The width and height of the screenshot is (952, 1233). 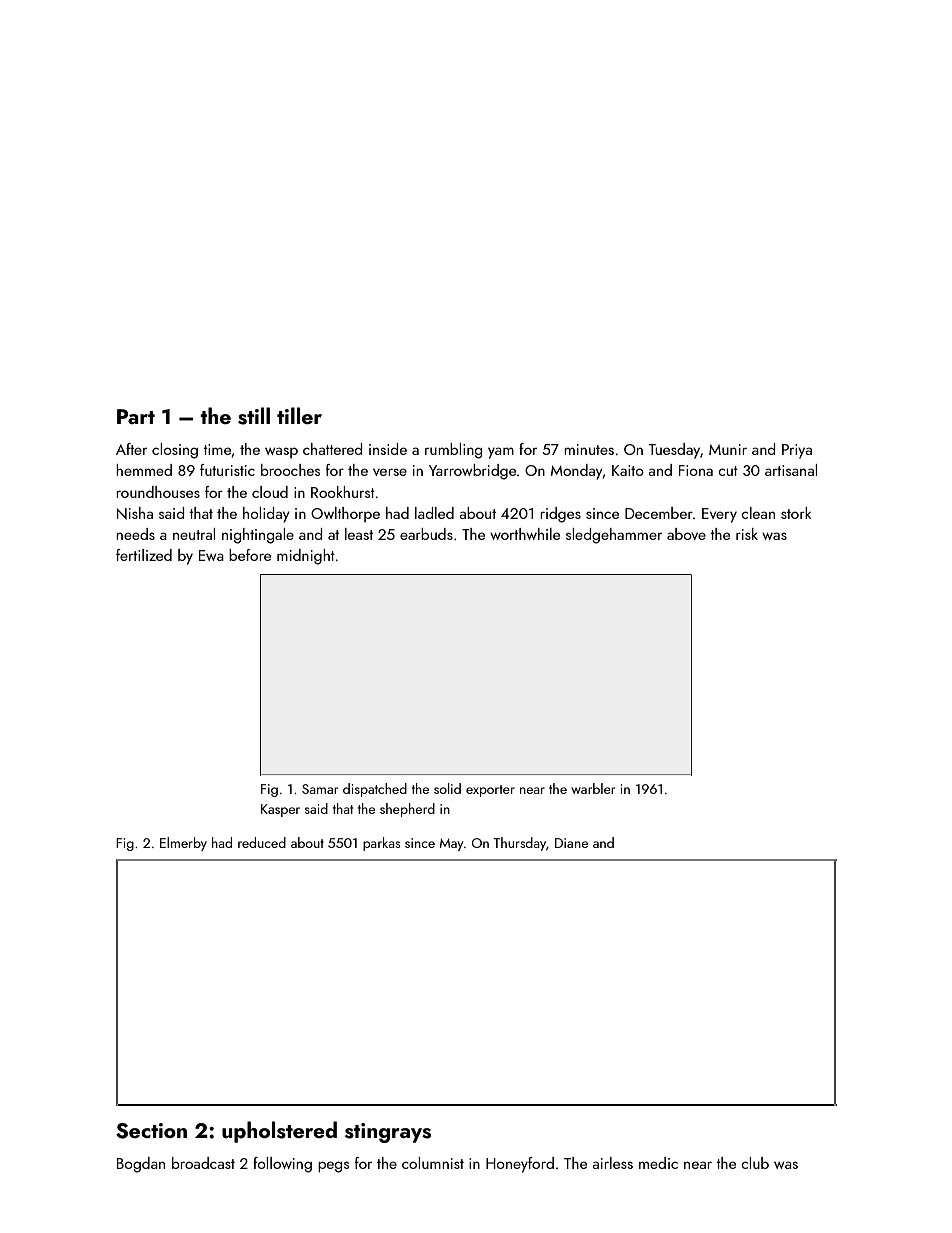 What do you see at coordinates (211, 555) in the screenshot?
I see `Ewa` at bounding box center [211, 555].
